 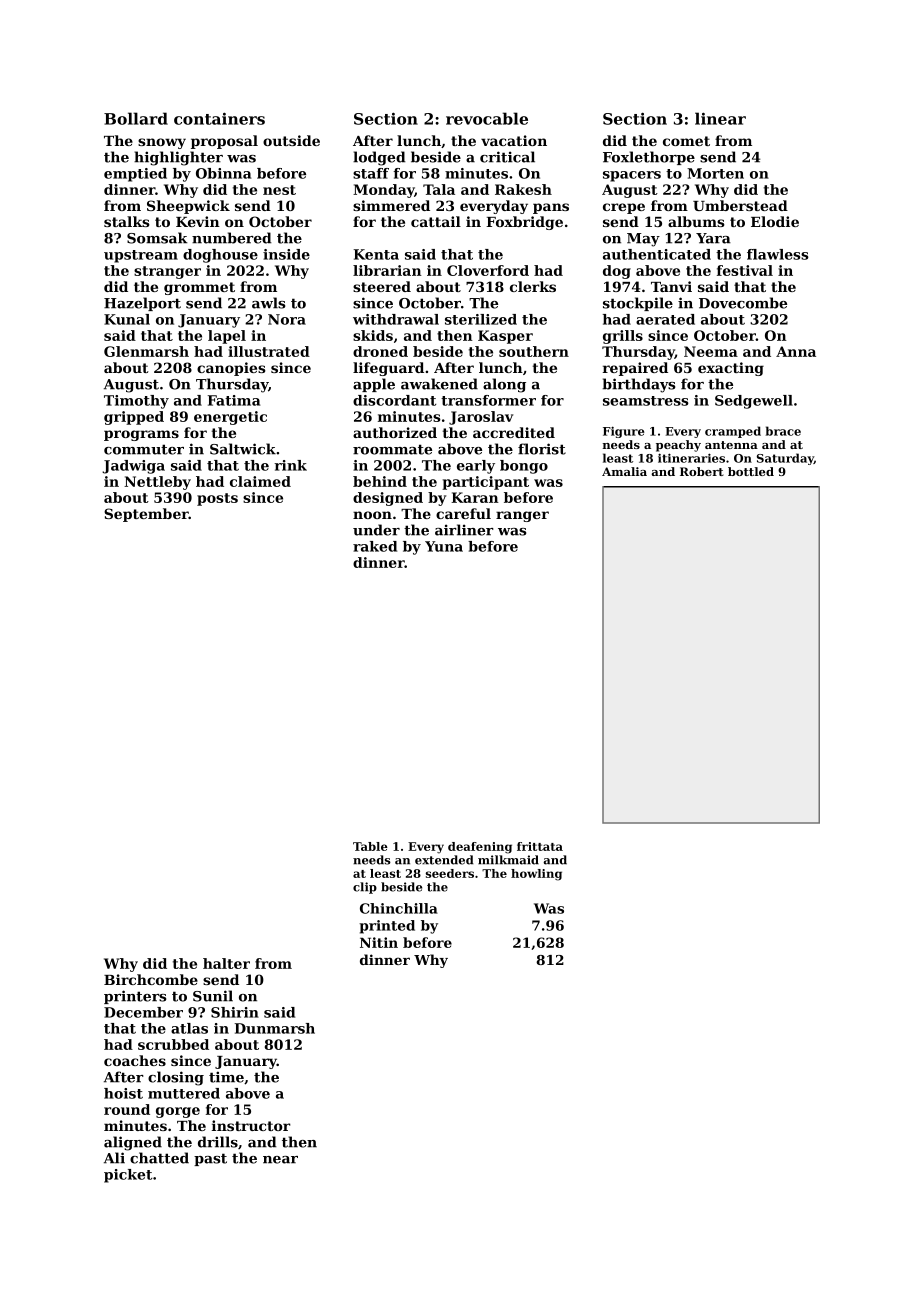 I want to click on Nitin, so click(x=379, y=942).
